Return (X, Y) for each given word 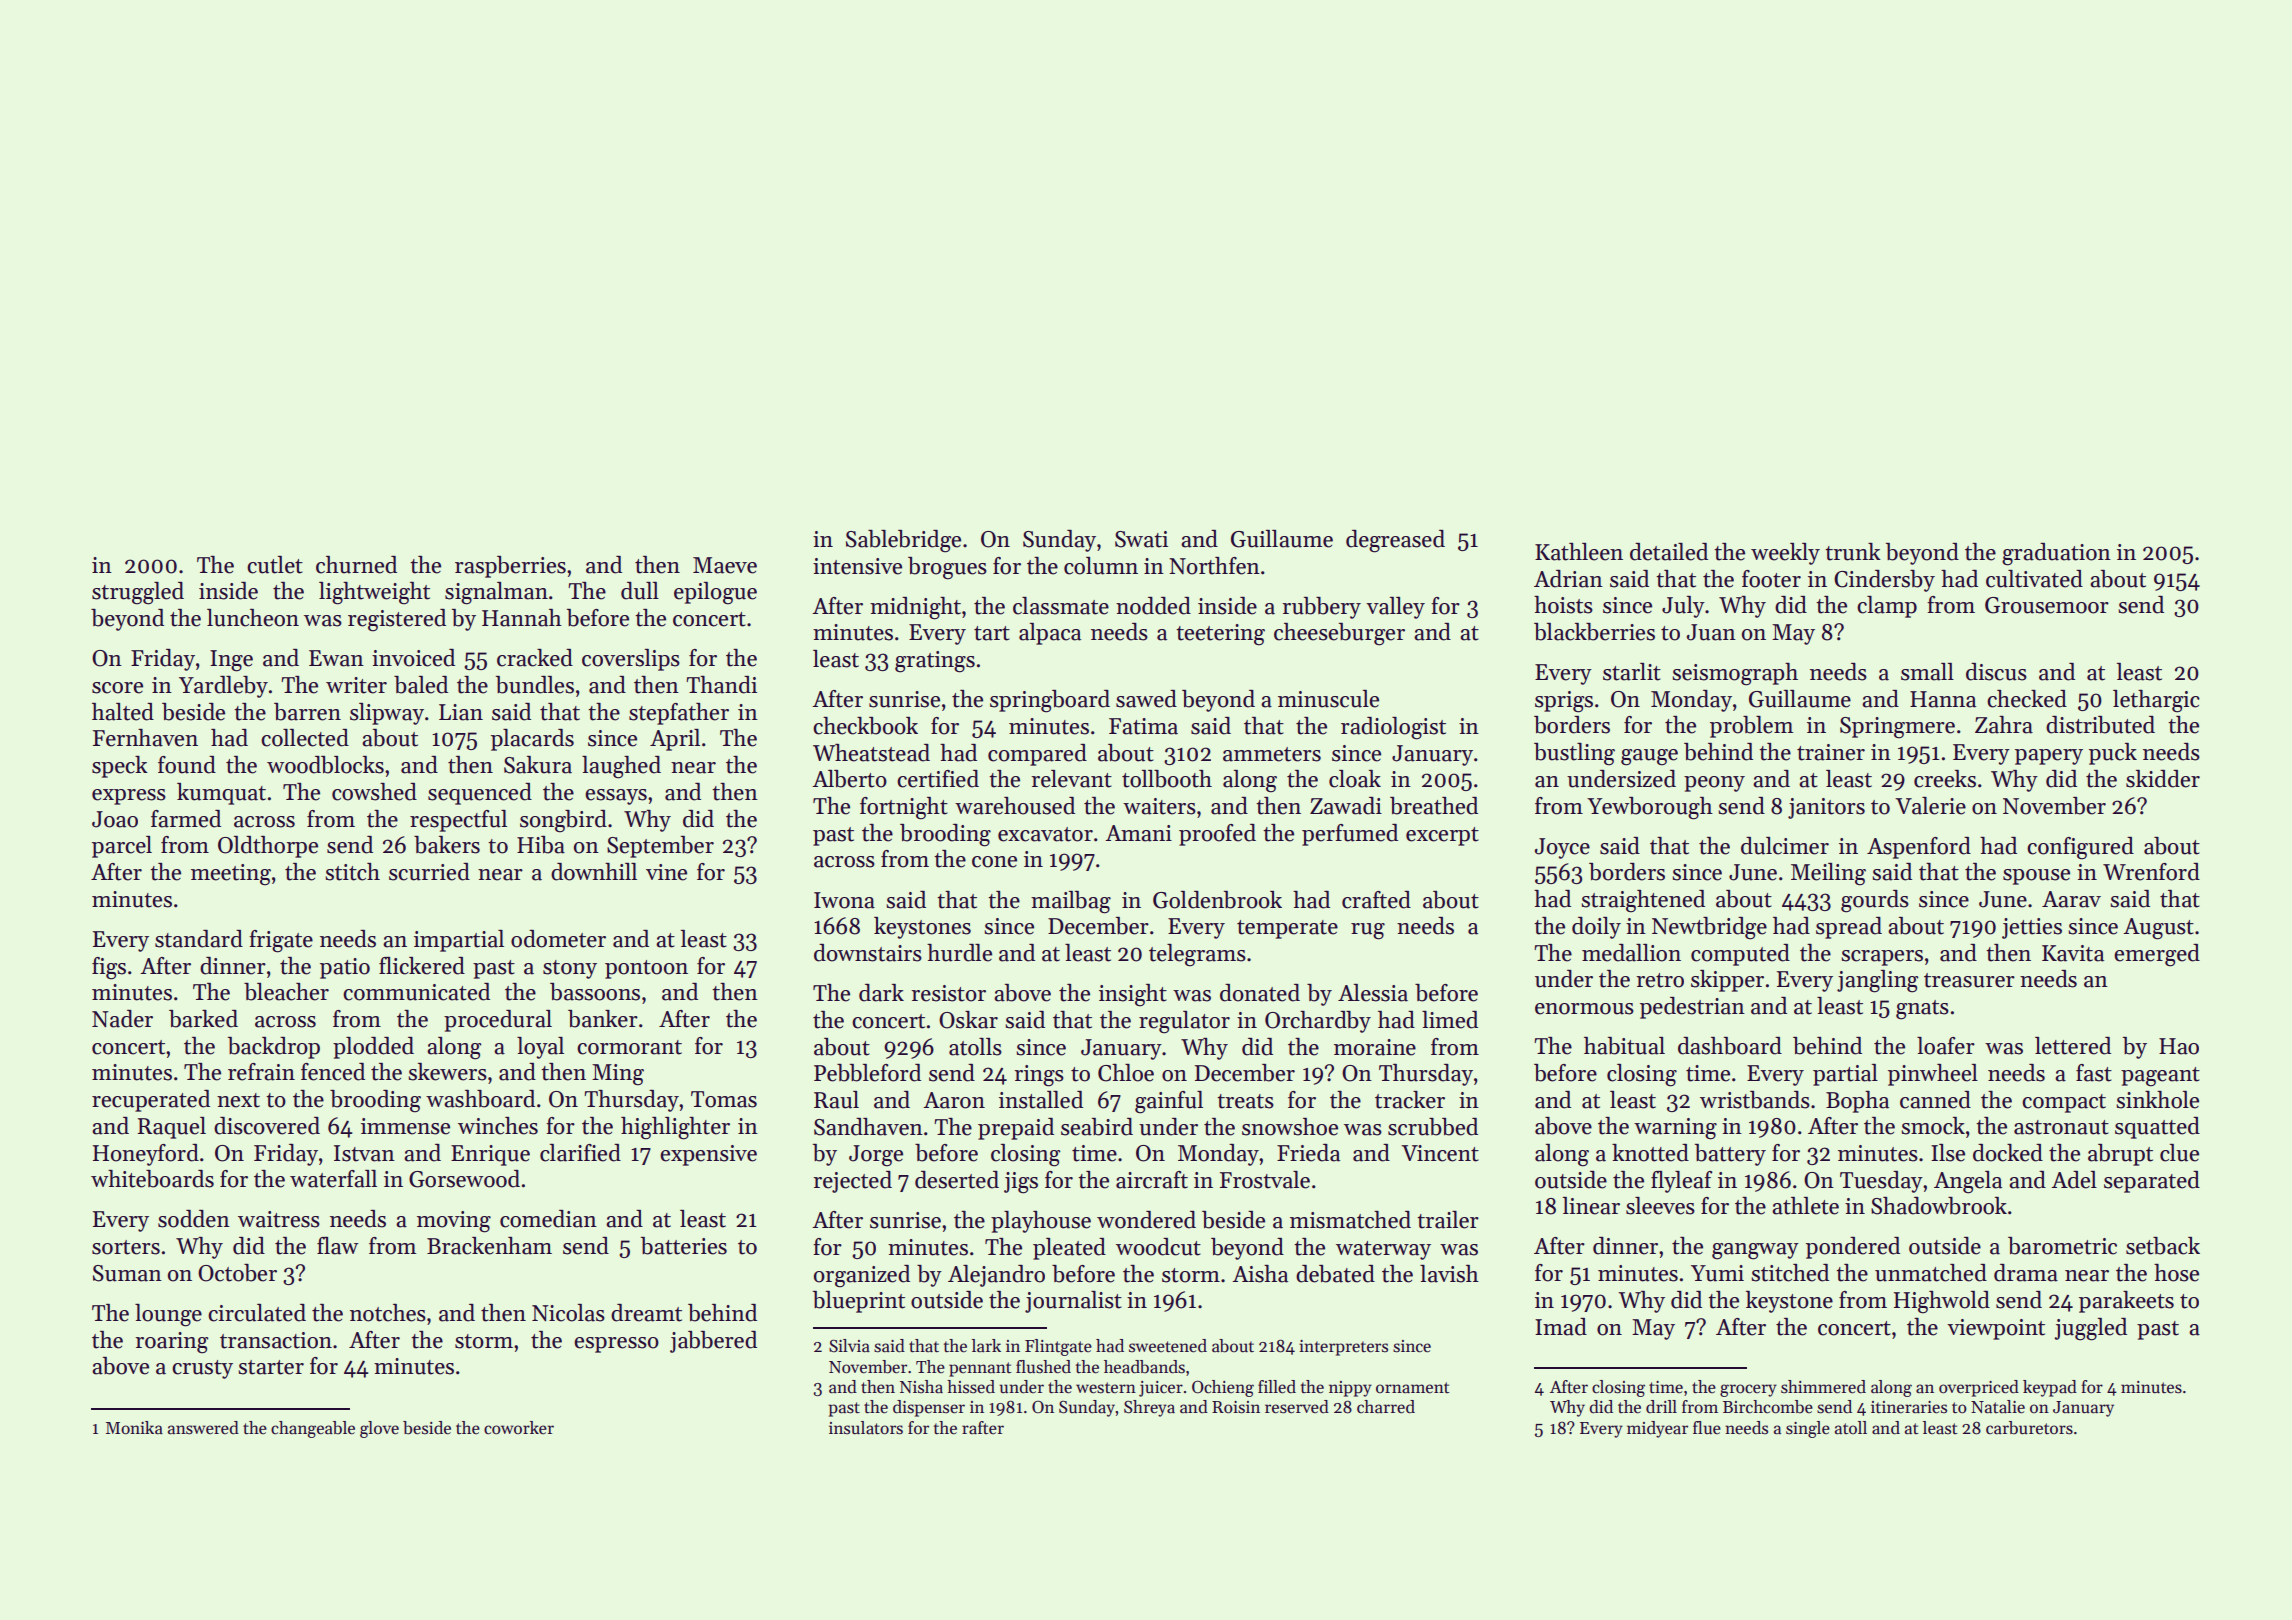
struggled (138, 593)
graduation (2056, 554)
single (1808, 1429)
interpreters (1343, 1348)
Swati (1141, 539)
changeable (313, 1429)
